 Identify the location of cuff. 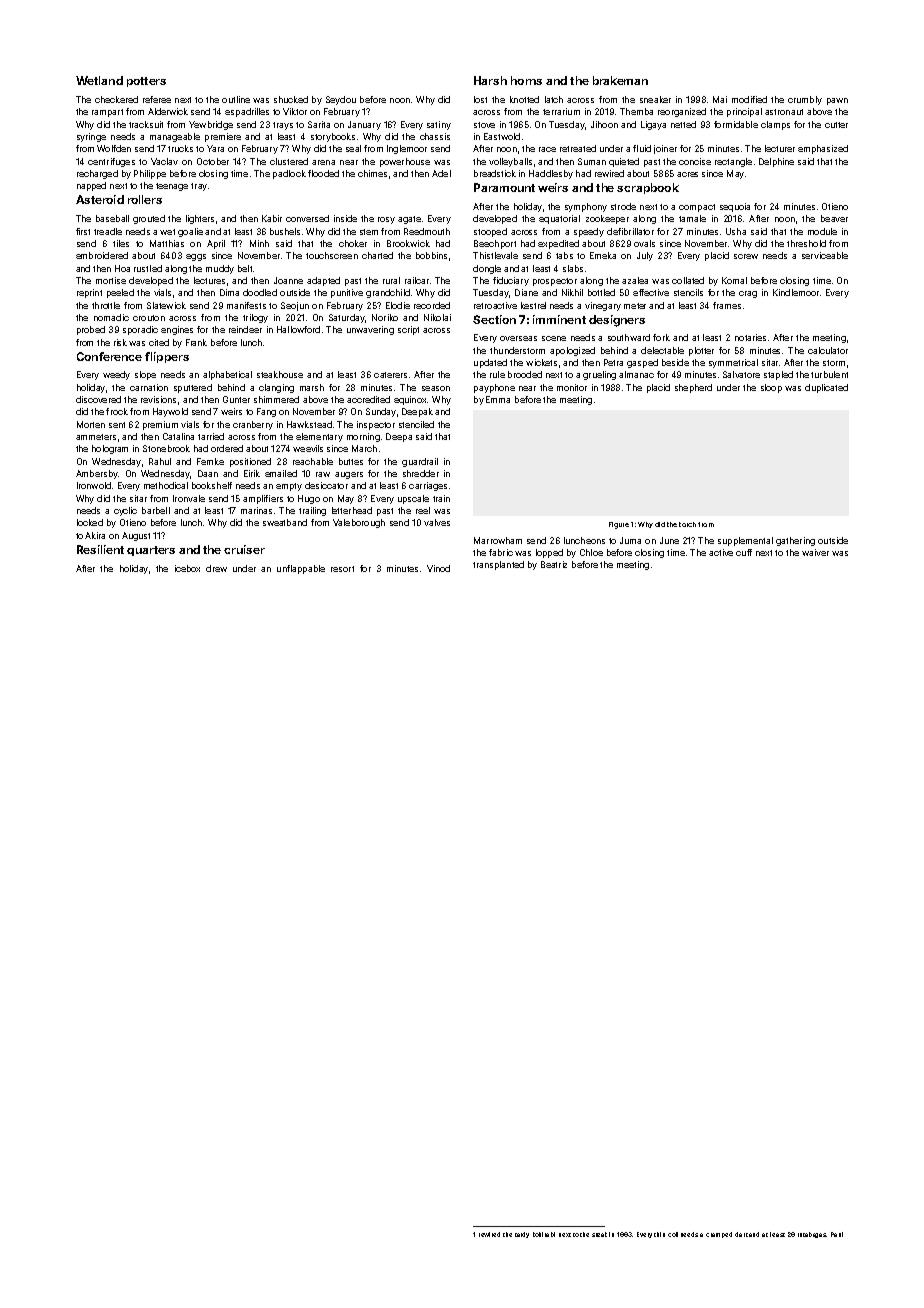
(744, 552).
